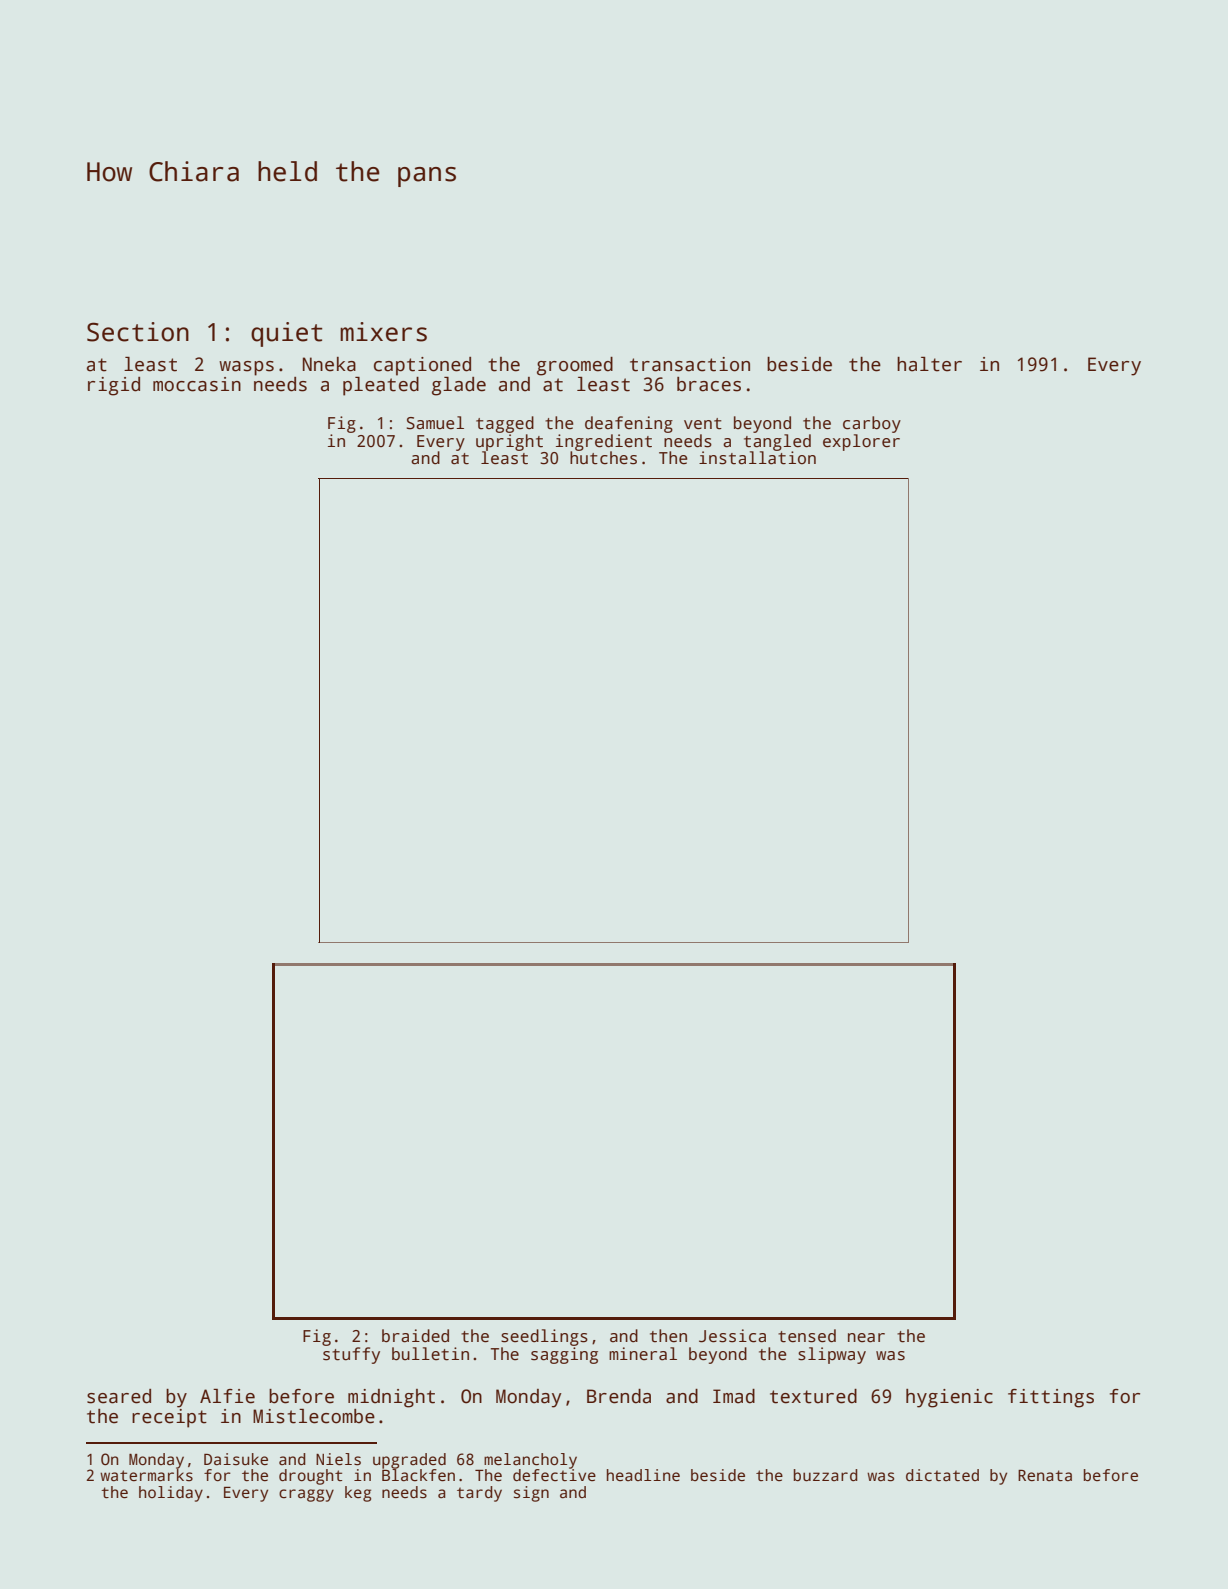 The image size is (1228, 1589). Describe the element at coordinates (603, 458) in the screenshot. I see `hutches` at that location.
